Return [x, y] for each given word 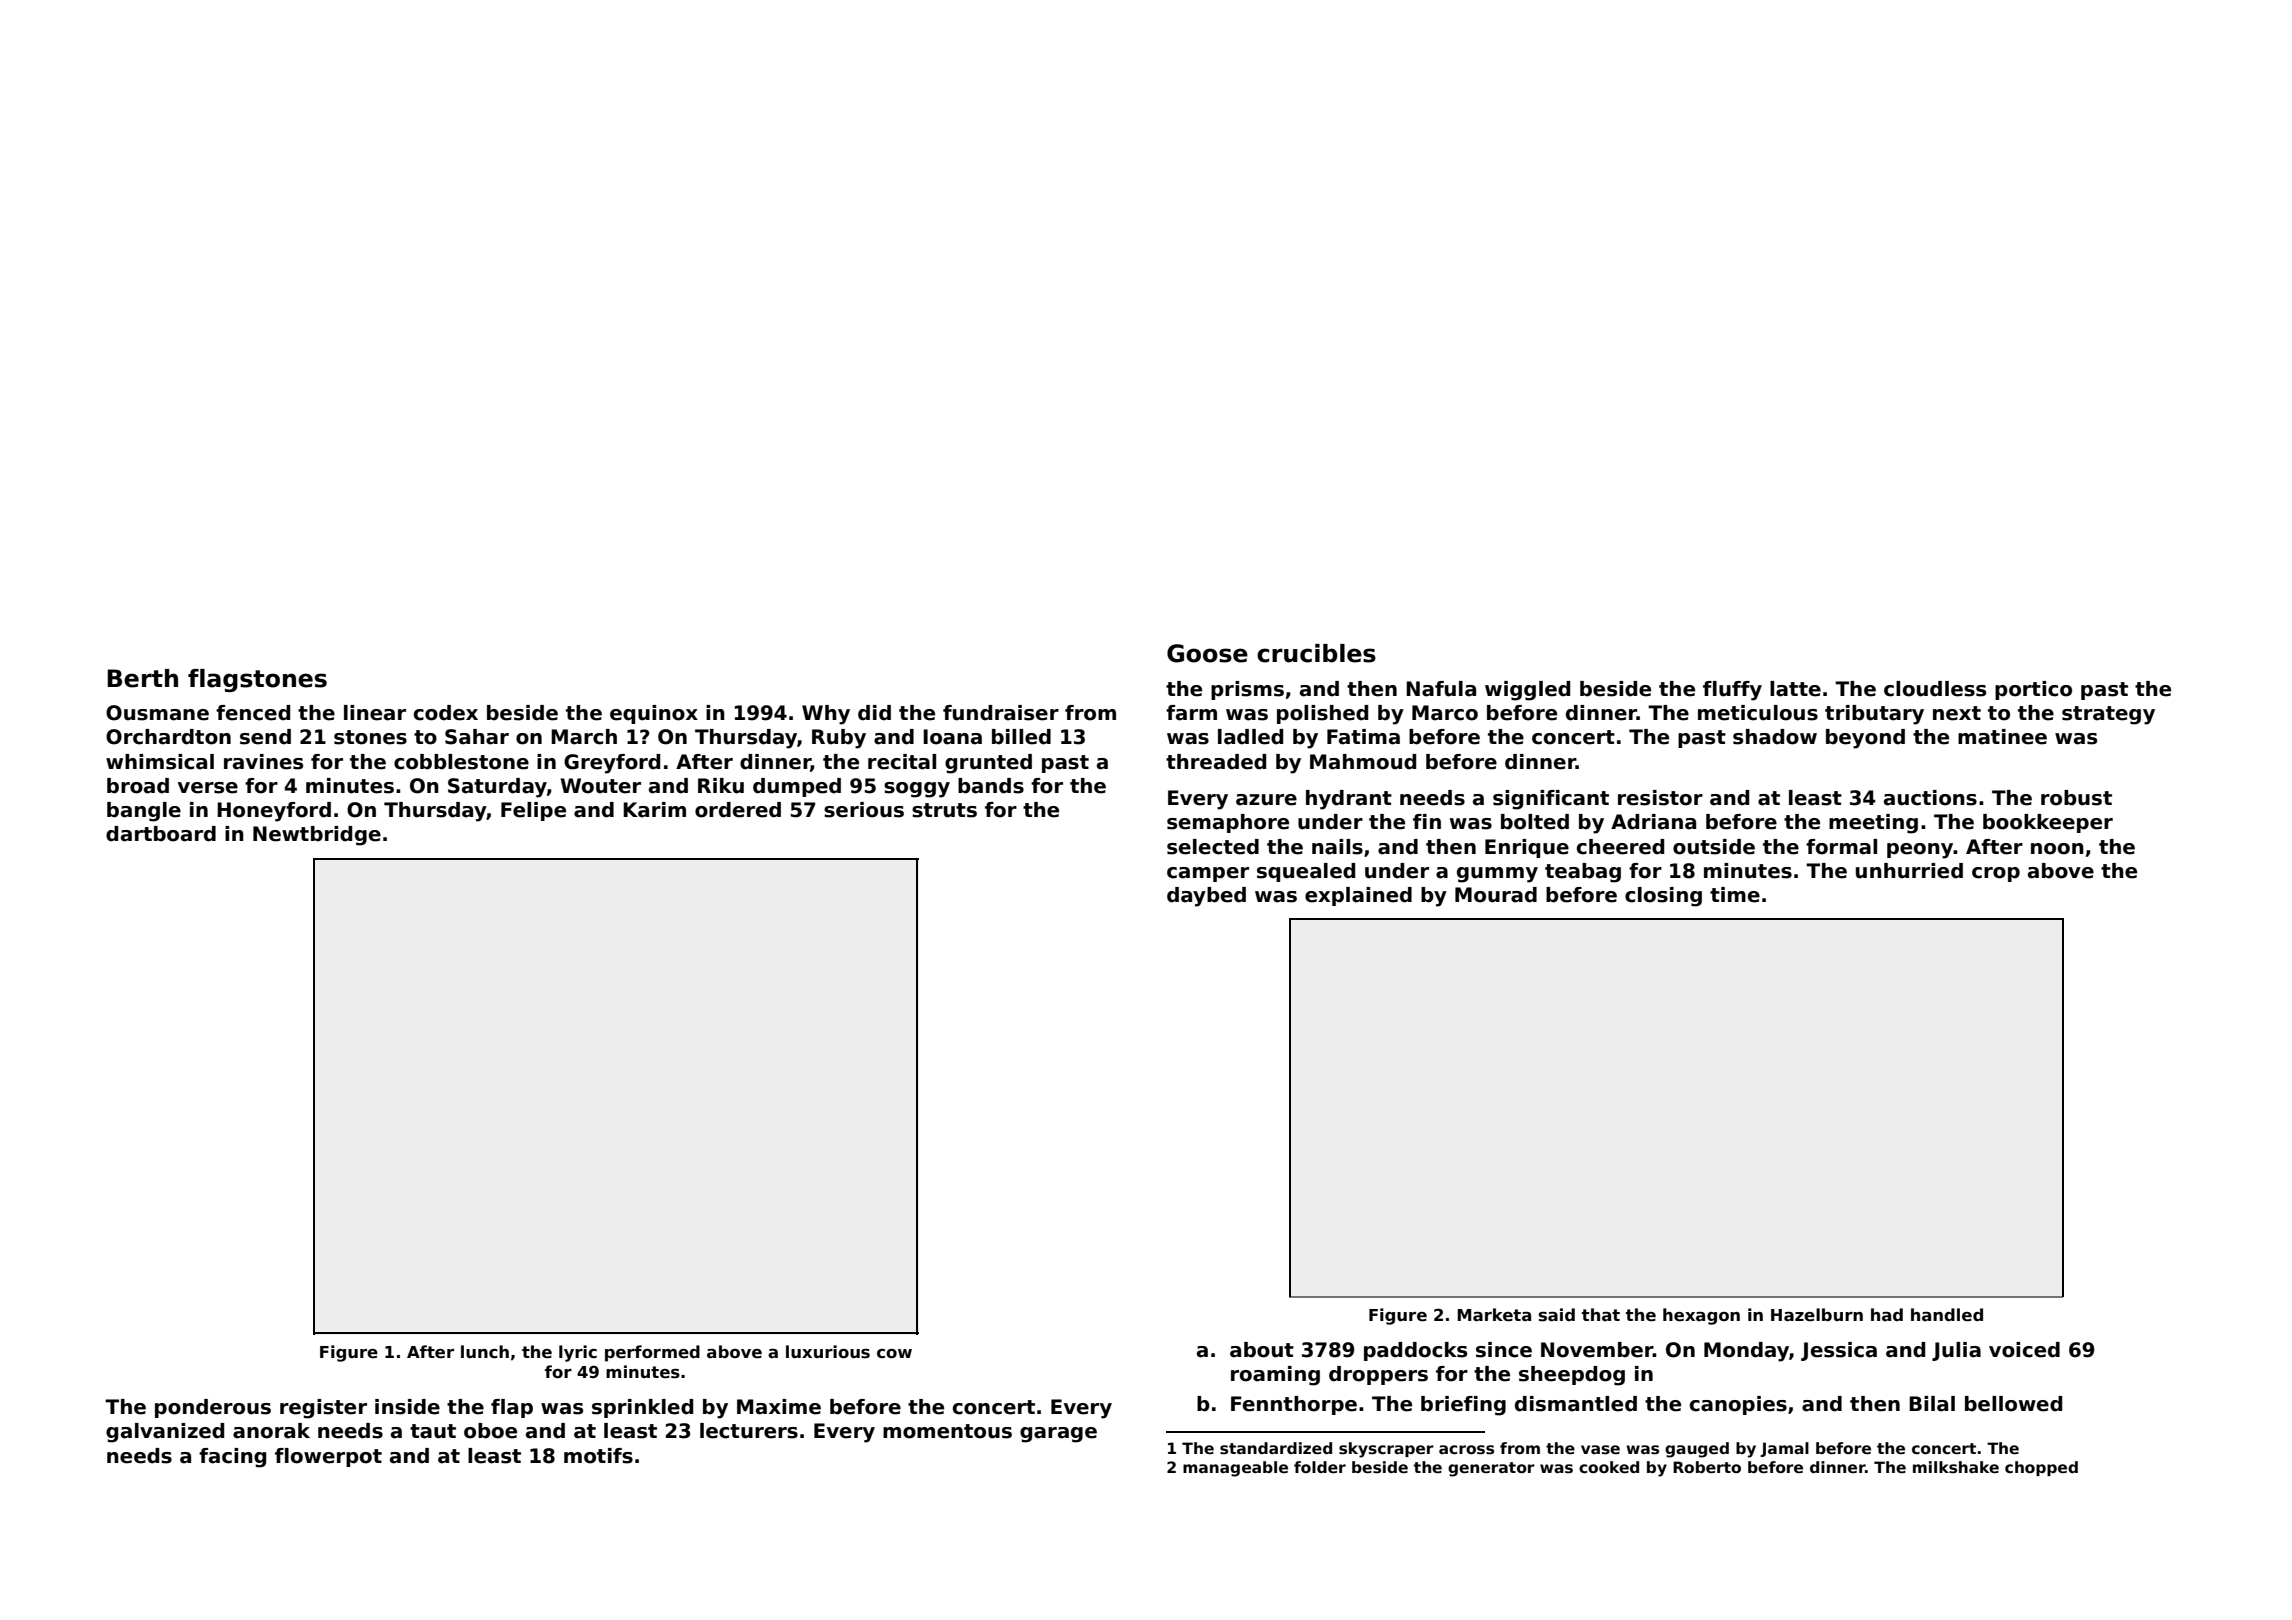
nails [1337, 847]
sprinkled [642, 1408]
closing [1663, 897]
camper [1208, 874]
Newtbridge [317, 836]
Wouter [600, 786]
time [1735, 895]
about [1262, 1350]
